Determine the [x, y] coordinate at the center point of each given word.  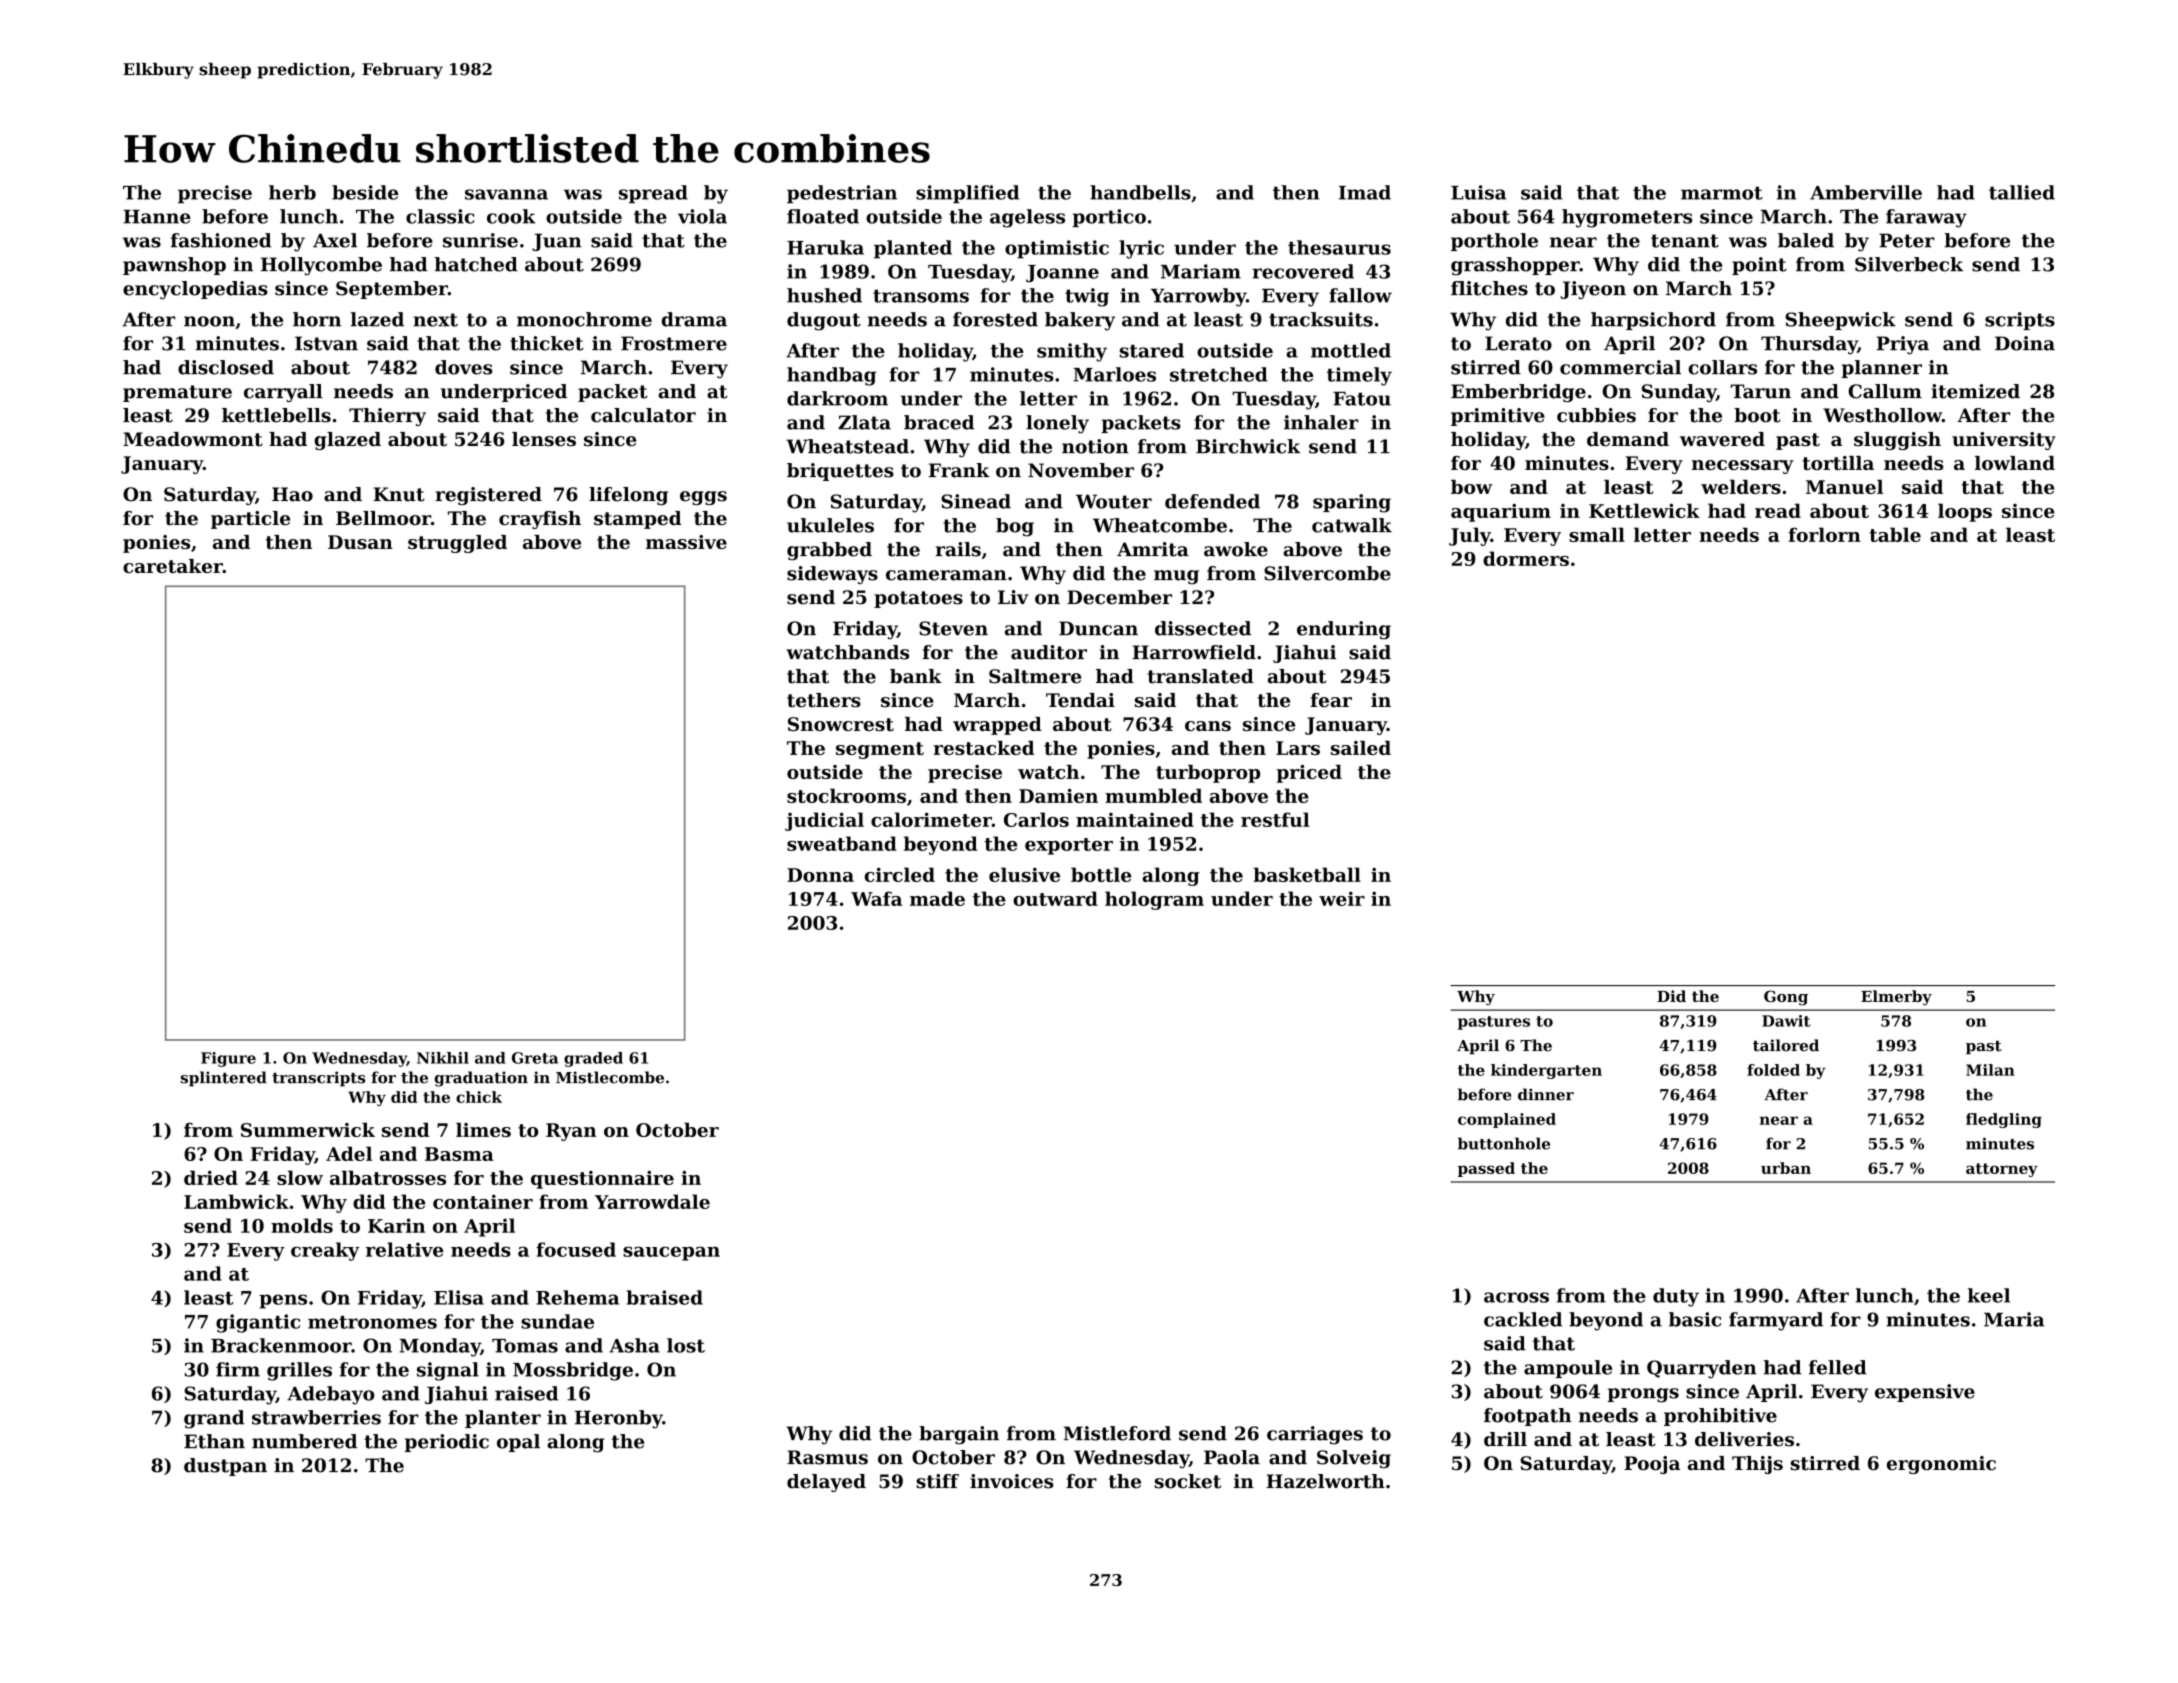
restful [1275, 819]
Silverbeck [1909, 264]
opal [518, 1443]
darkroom [837, 398]
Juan [557, 242]
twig [1087, 297]
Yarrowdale [652, 1201]
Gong [1786, 998]
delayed [826, 1483]
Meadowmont [193, 439]
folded [1773, 1070]
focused [576, 1249]
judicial [824, 821]
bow [1471, 487]
